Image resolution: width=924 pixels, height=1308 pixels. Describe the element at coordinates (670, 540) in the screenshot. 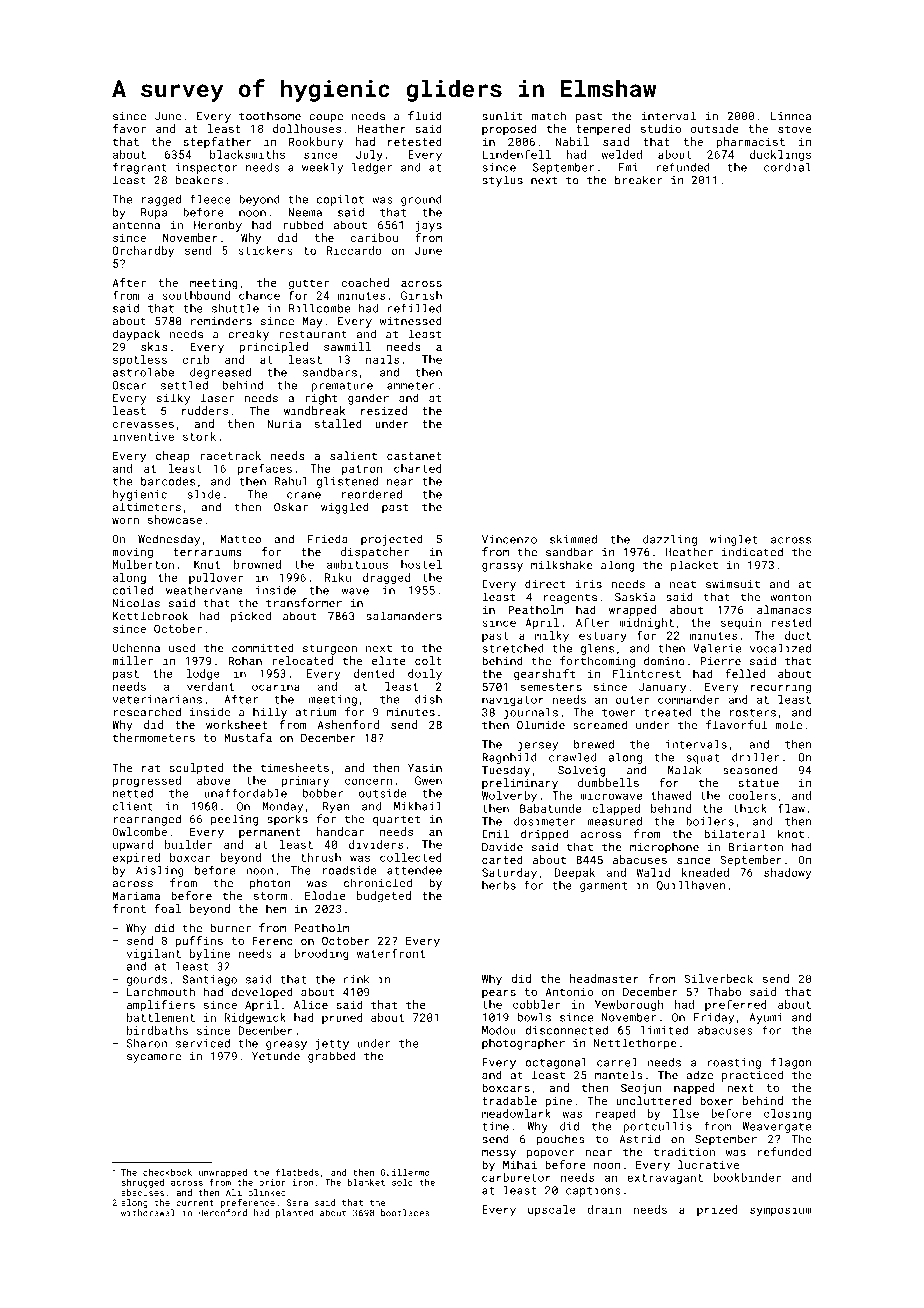

I see `dazzling` at that location.
